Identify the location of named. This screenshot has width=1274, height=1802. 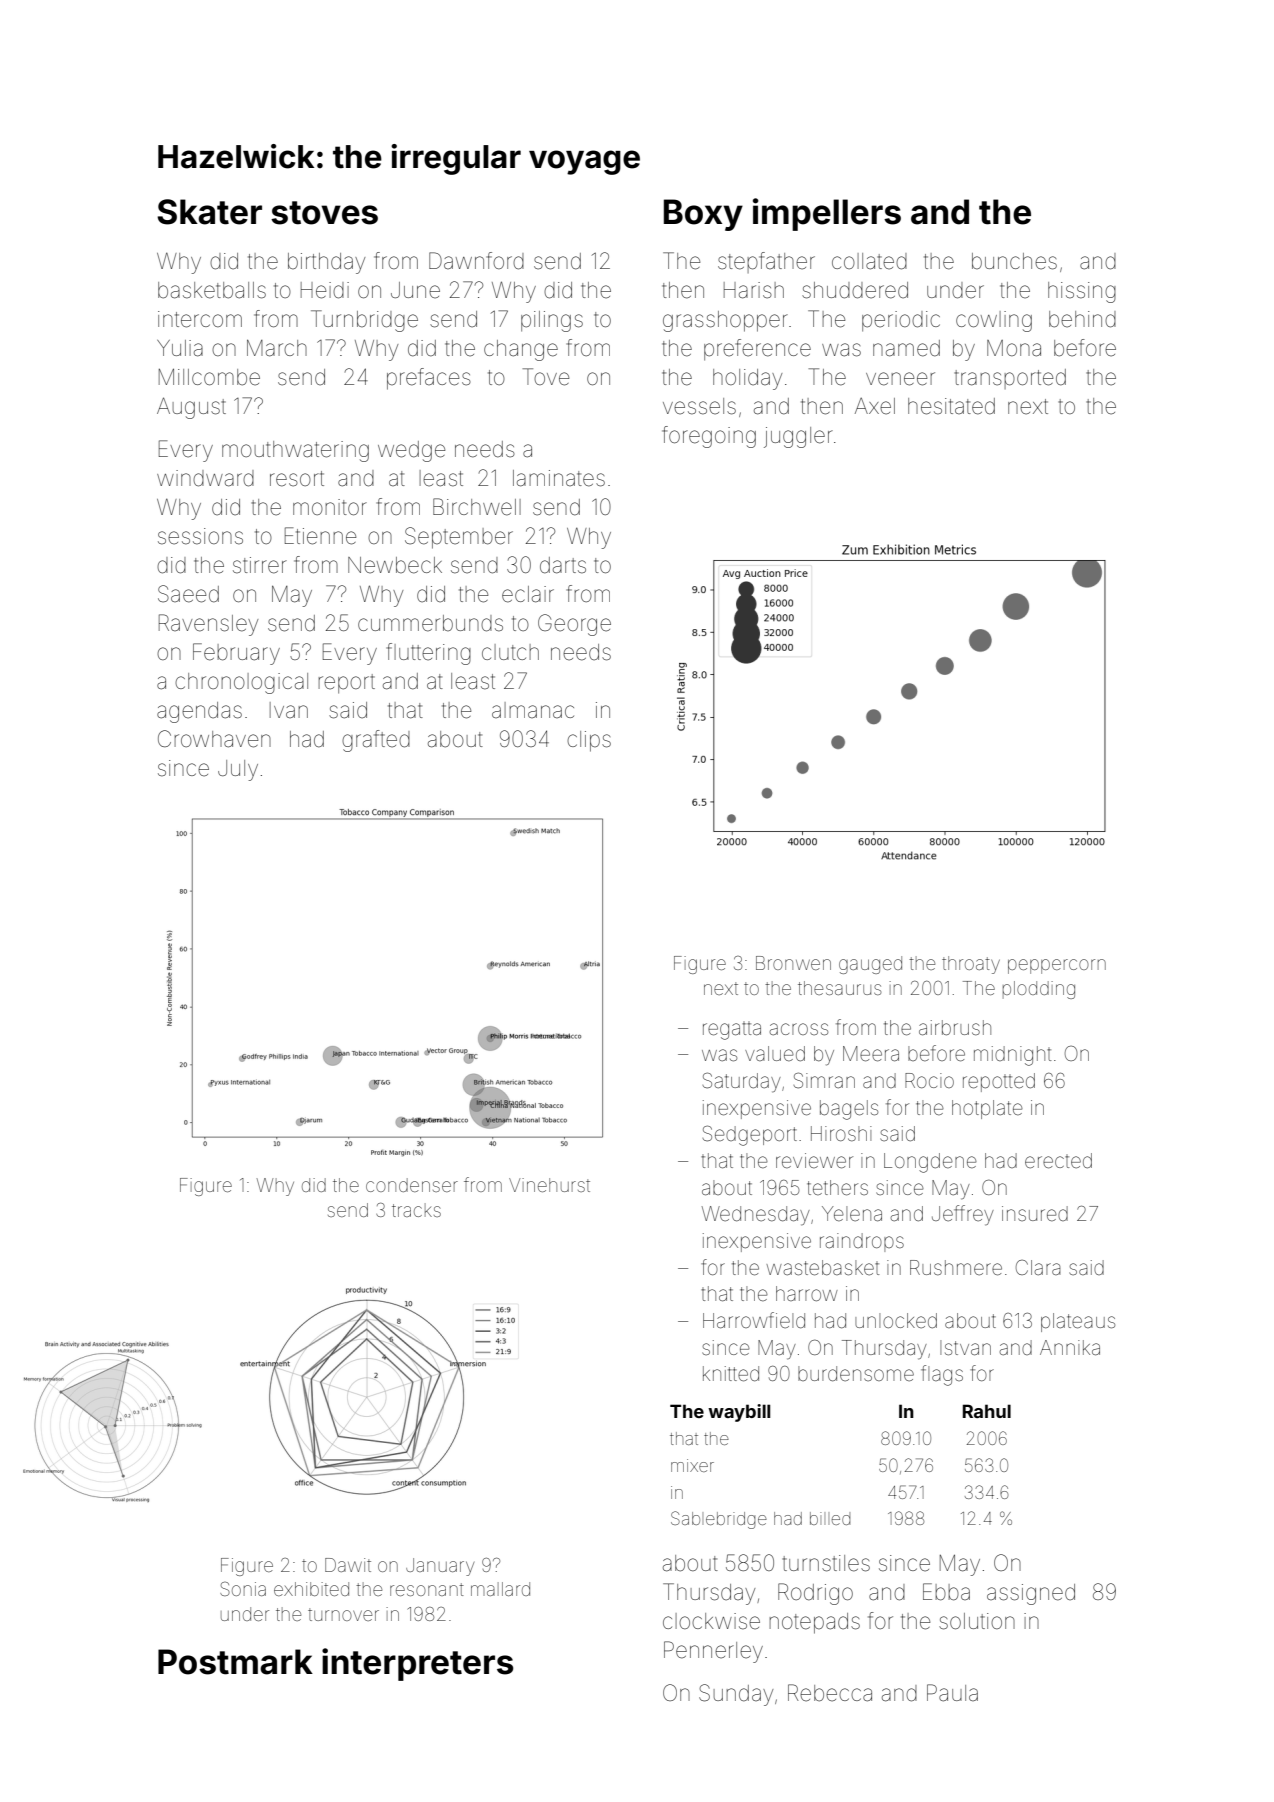
(906, 348).
